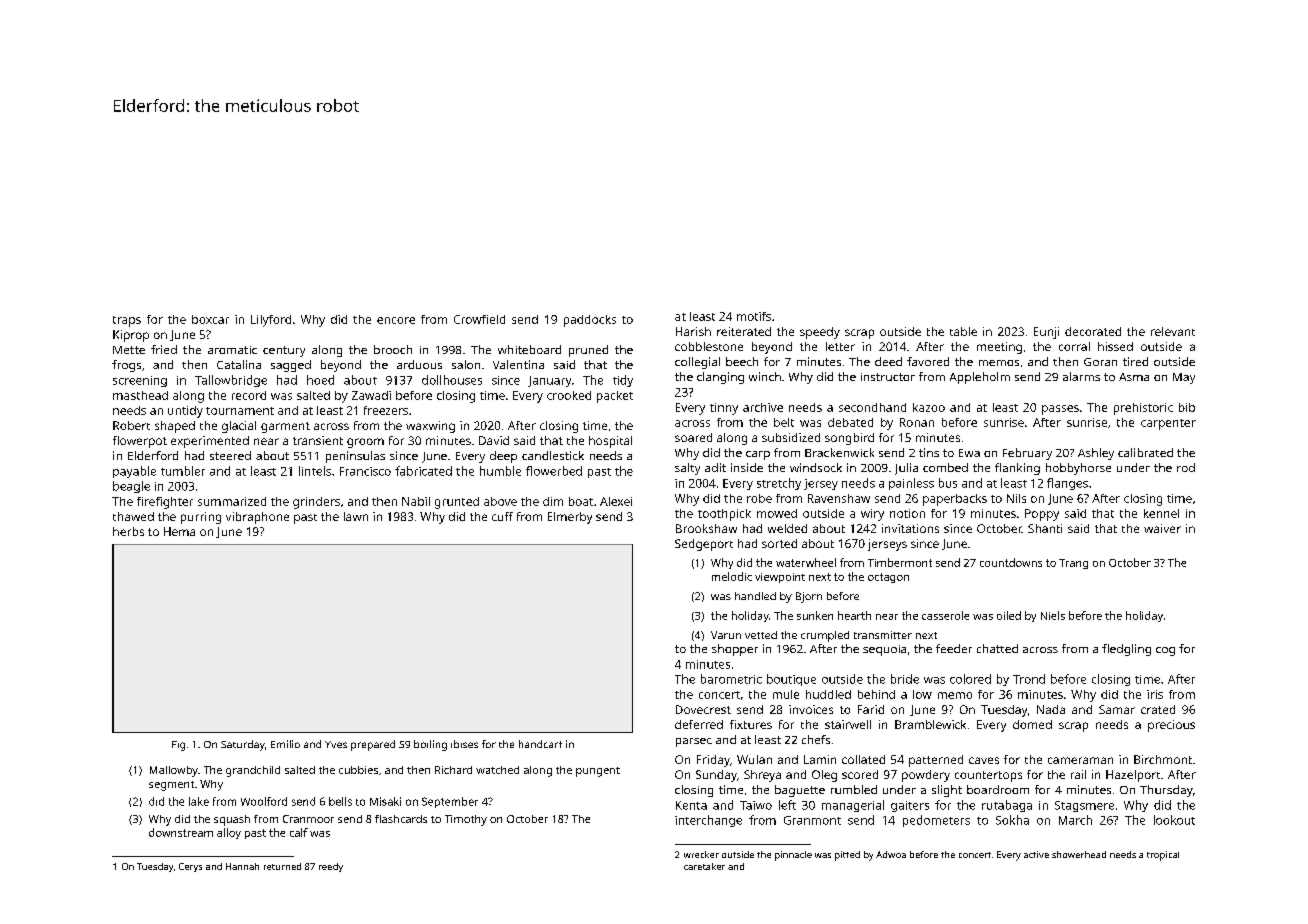 The width and height of the screenshot is (1308, 924). What do you see at coordinates (945, 615) in the screenshot?
I see `casserole` at bounding box center [945, 615].
